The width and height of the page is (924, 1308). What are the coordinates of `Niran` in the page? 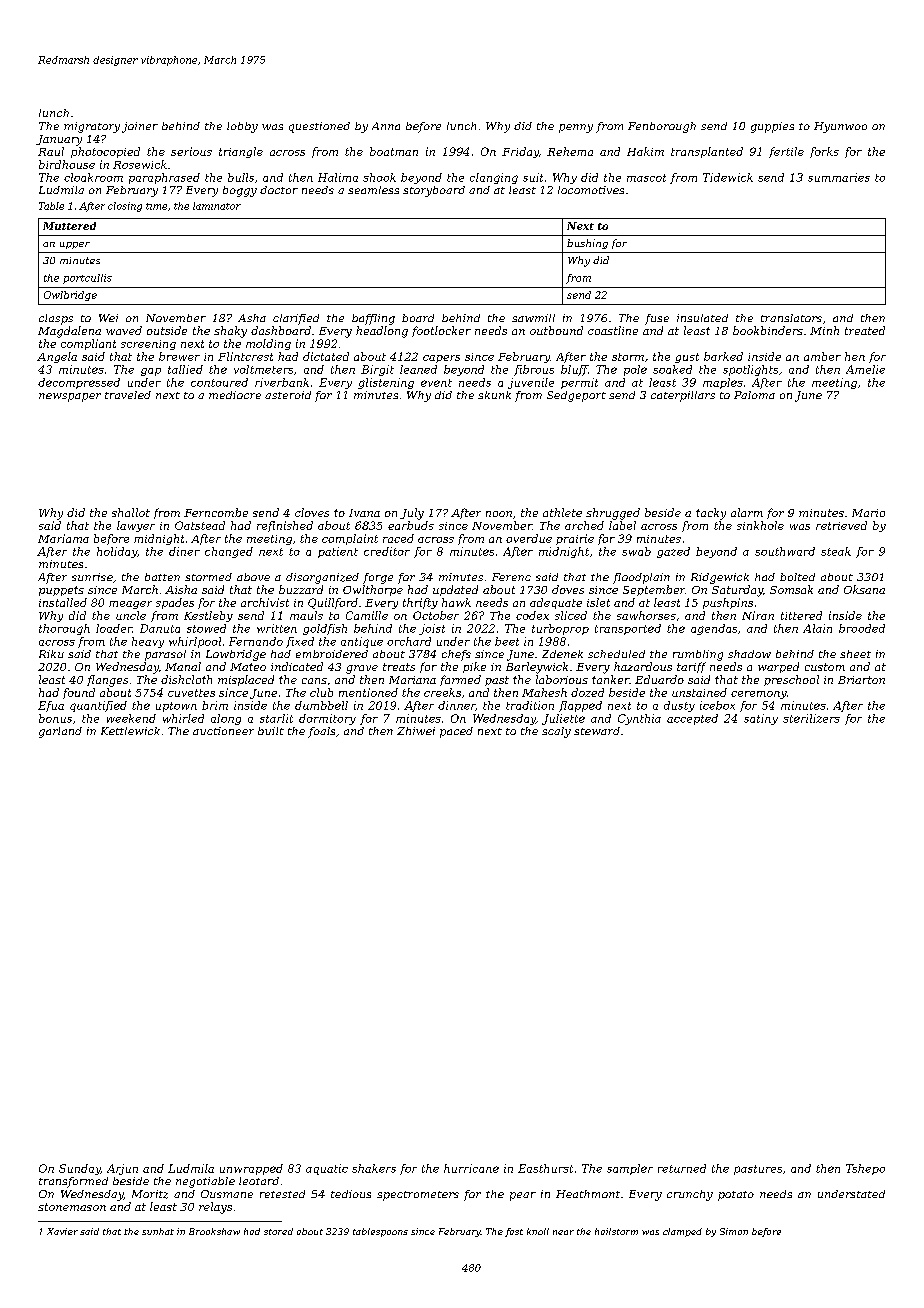 It's located at (758, 615).
